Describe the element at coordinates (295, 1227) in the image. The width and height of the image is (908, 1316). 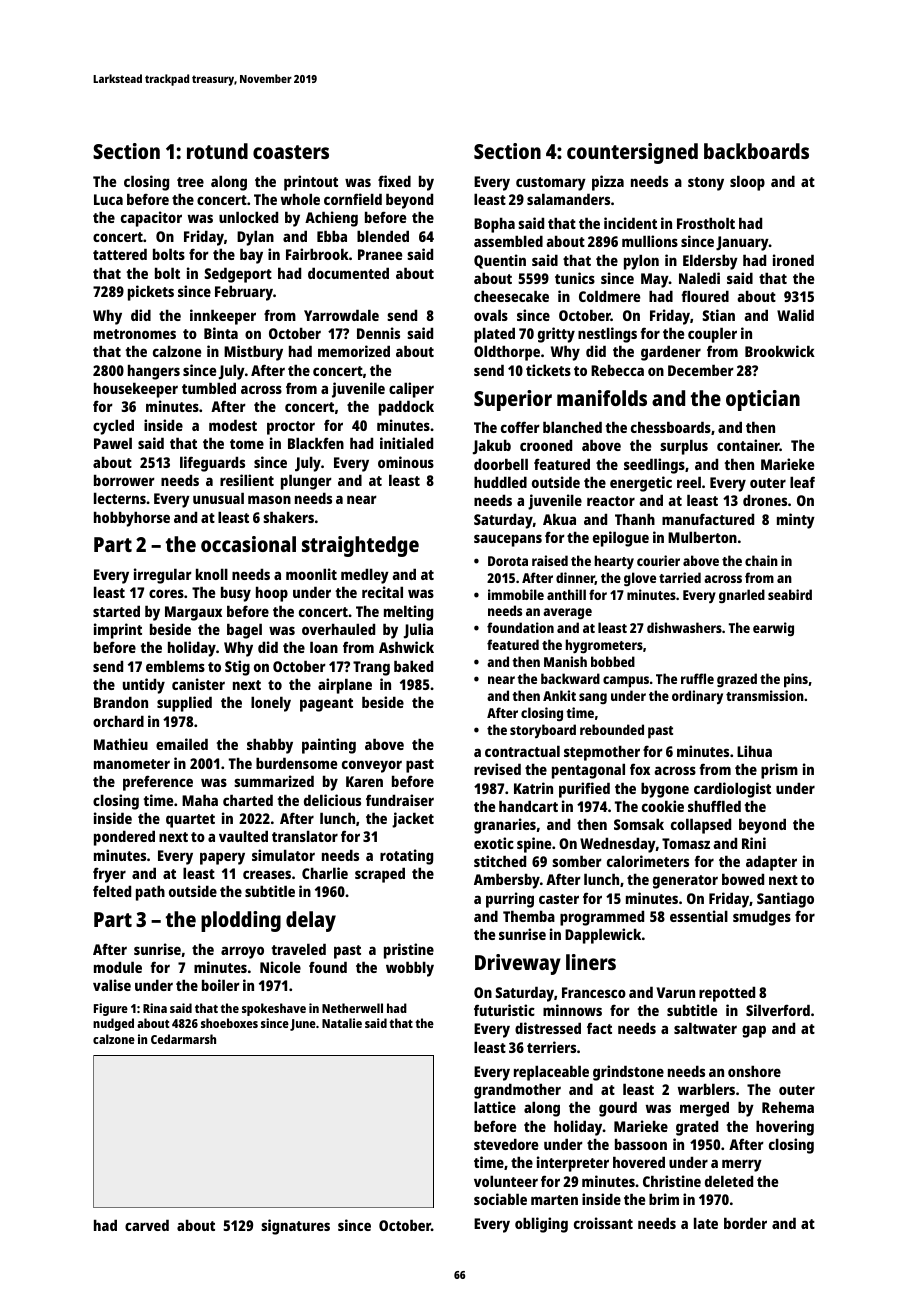
I see `signatures` at that location.
